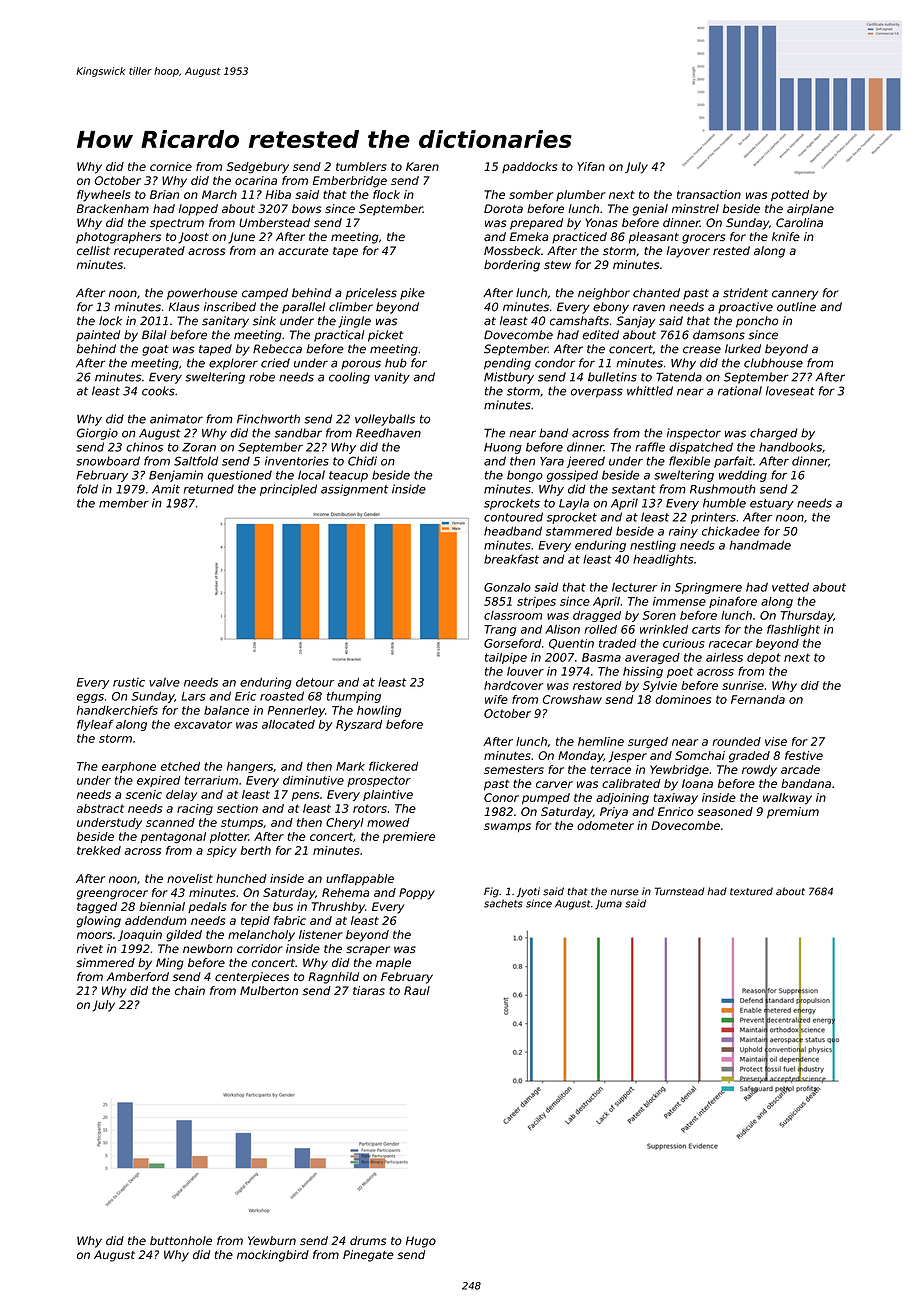  Describe the element at coordinates (181, 1240) in the page. I see `buttonhole` at that location.
